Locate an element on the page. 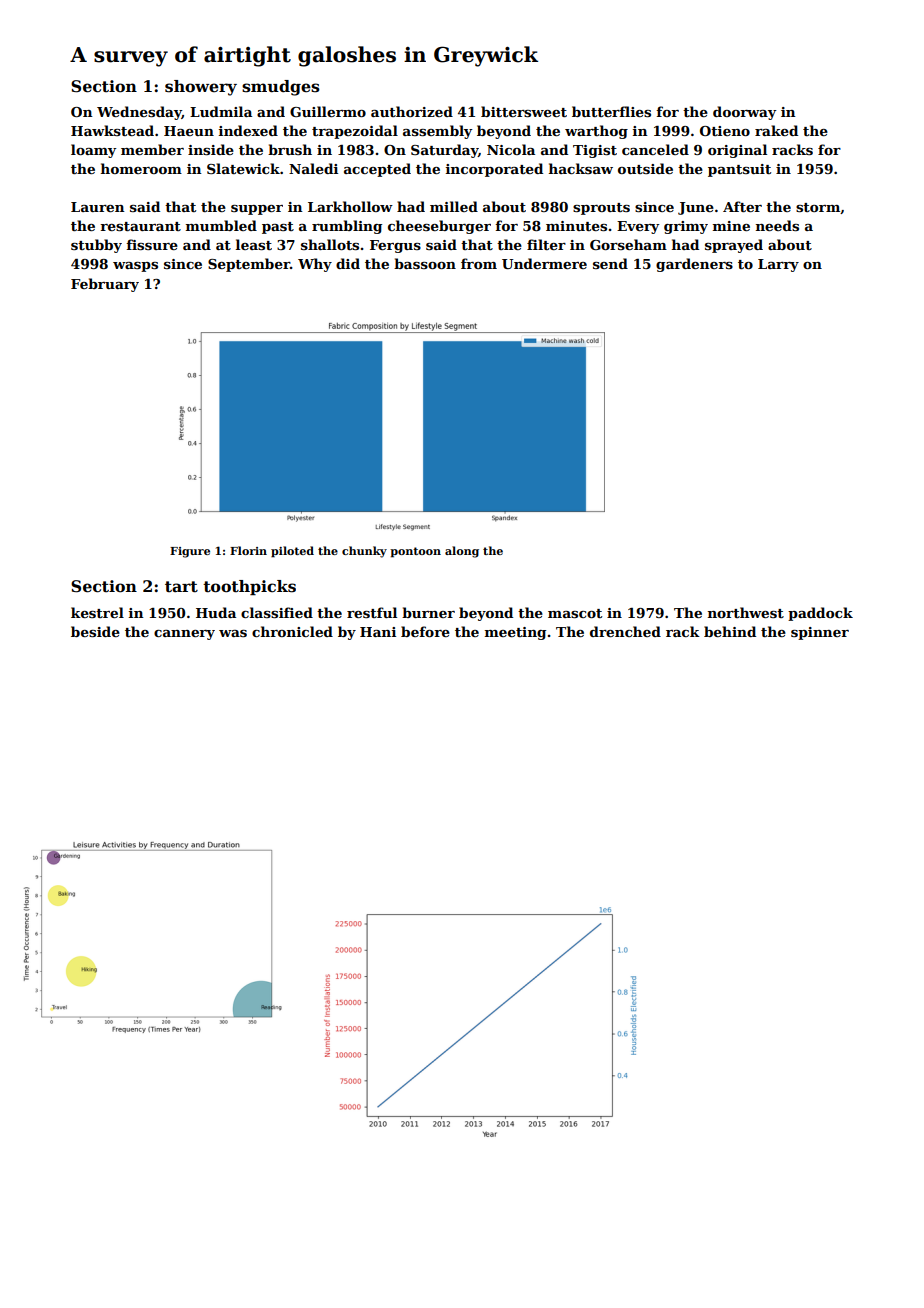 This image has height=1308, width=924. wasps is located at coordinates (135, 267).
